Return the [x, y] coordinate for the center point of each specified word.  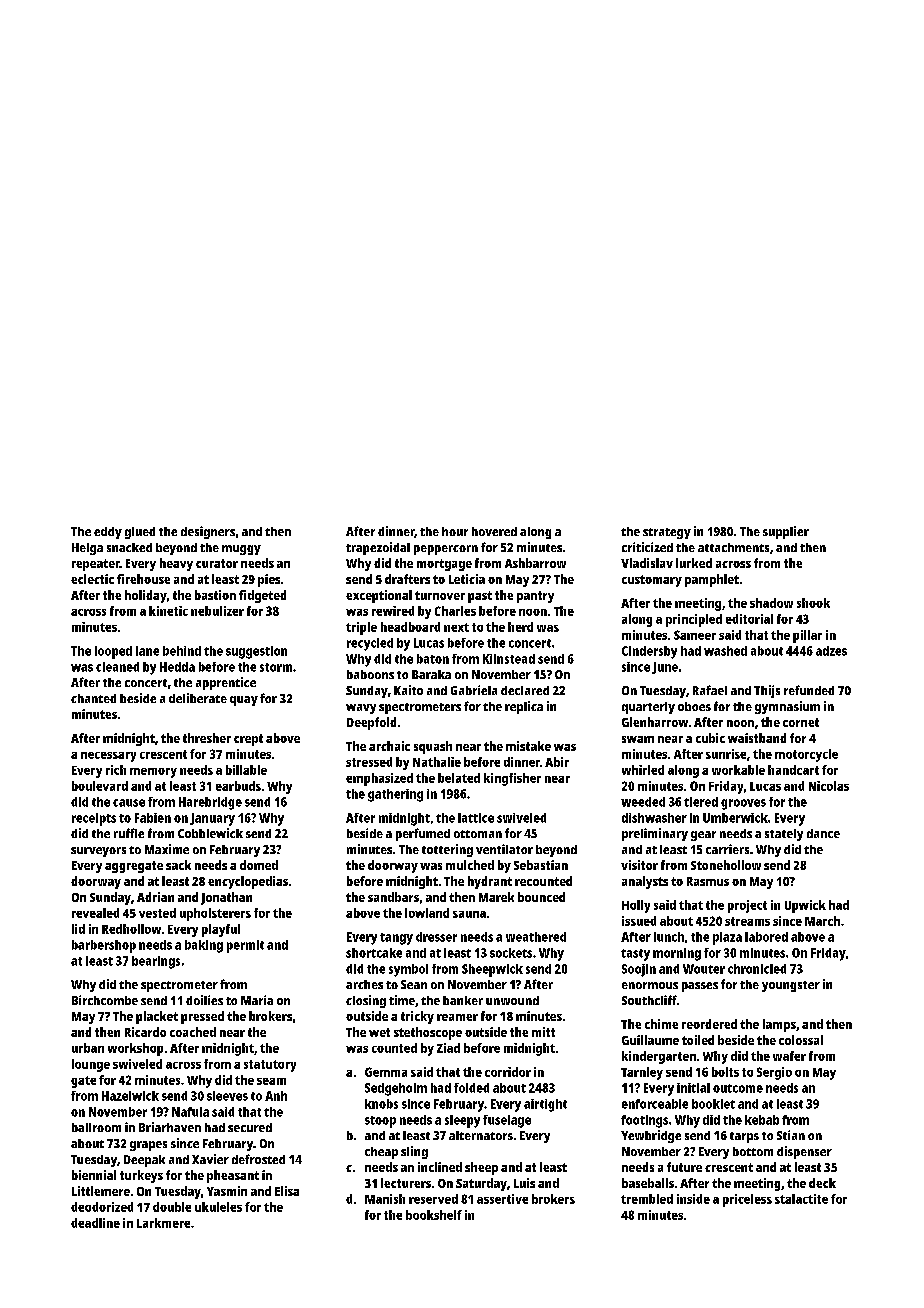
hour [455, 531]
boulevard [100, 786]
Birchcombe [105, 1000]
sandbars [393, 897]
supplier [786, 532]
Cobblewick [210, 833]
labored [766, 937]
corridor [508, 1072]
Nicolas [829, 786]
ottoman [478, 834]
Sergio [774, 1073]
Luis [524, 1183]
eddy [108, 533]
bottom [753, 1151]
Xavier [210, 1159]
